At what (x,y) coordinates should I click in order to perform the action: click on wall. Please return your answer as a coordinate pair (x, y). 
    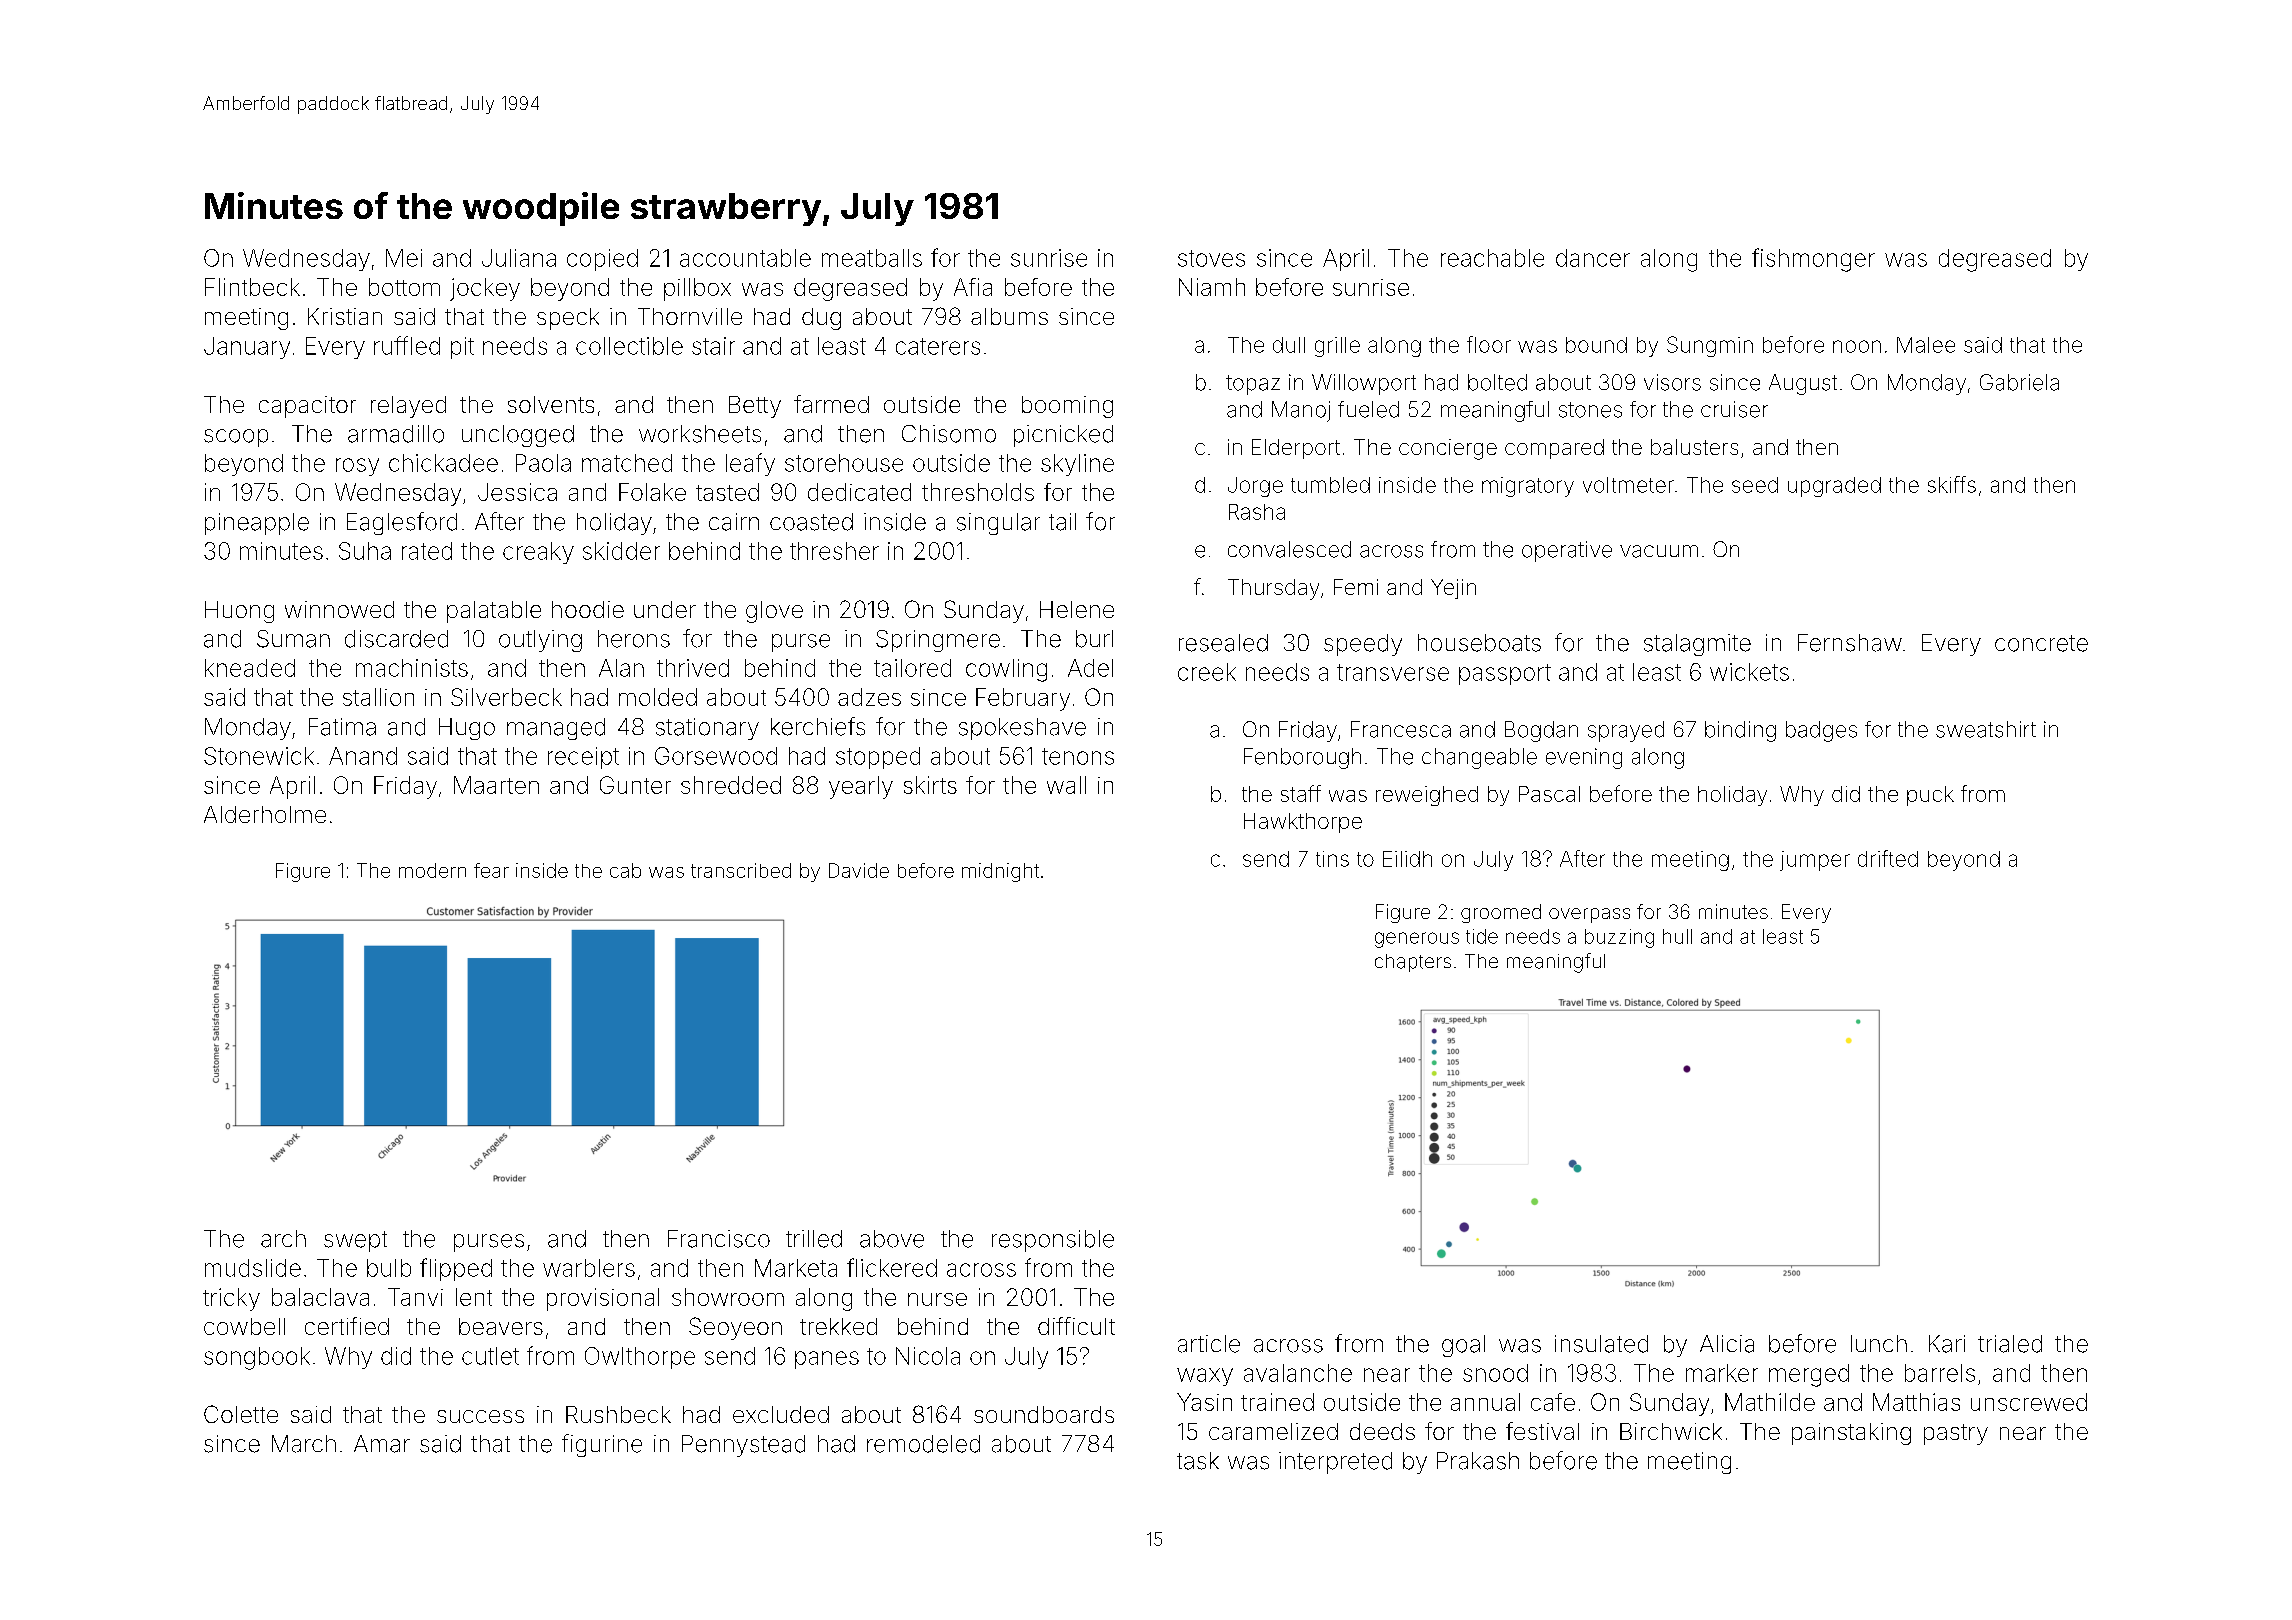
    Looking at the image, I should click on (1066, 785).
